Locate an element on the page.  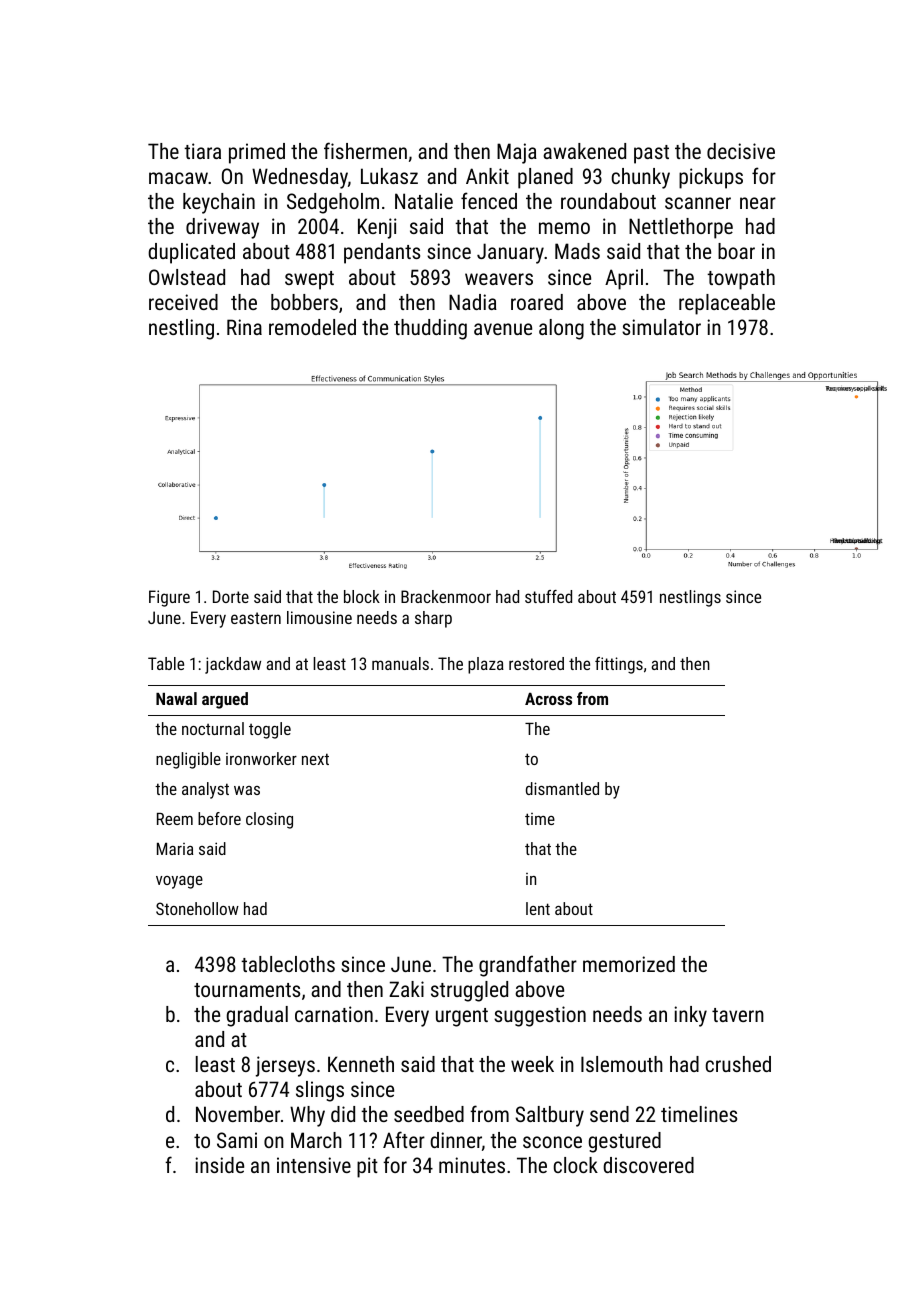
fittings is located at coordinates (619, 665).
